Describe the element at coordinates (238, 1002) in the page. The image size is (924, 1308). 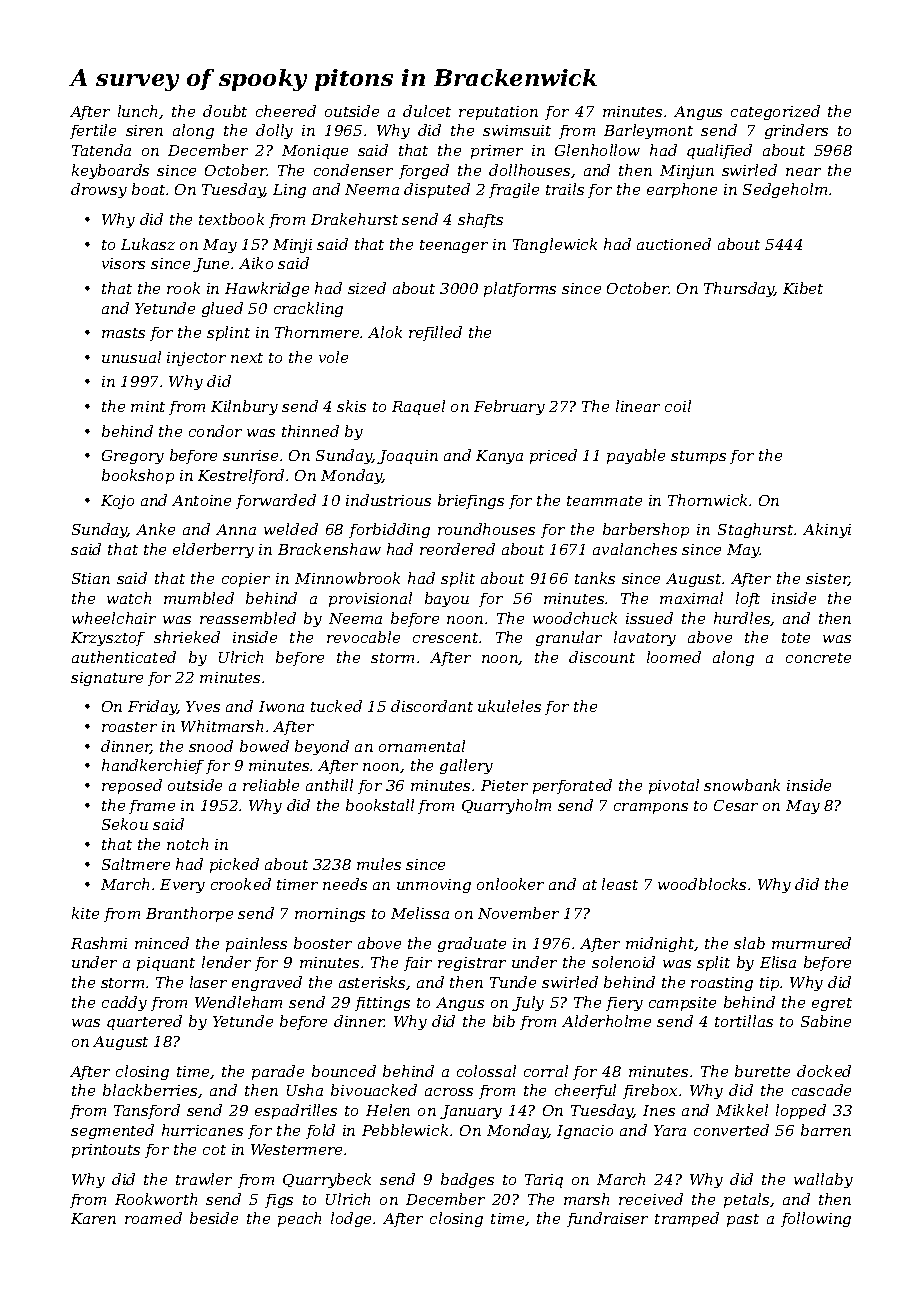
I see `Wendleham` at that location.
